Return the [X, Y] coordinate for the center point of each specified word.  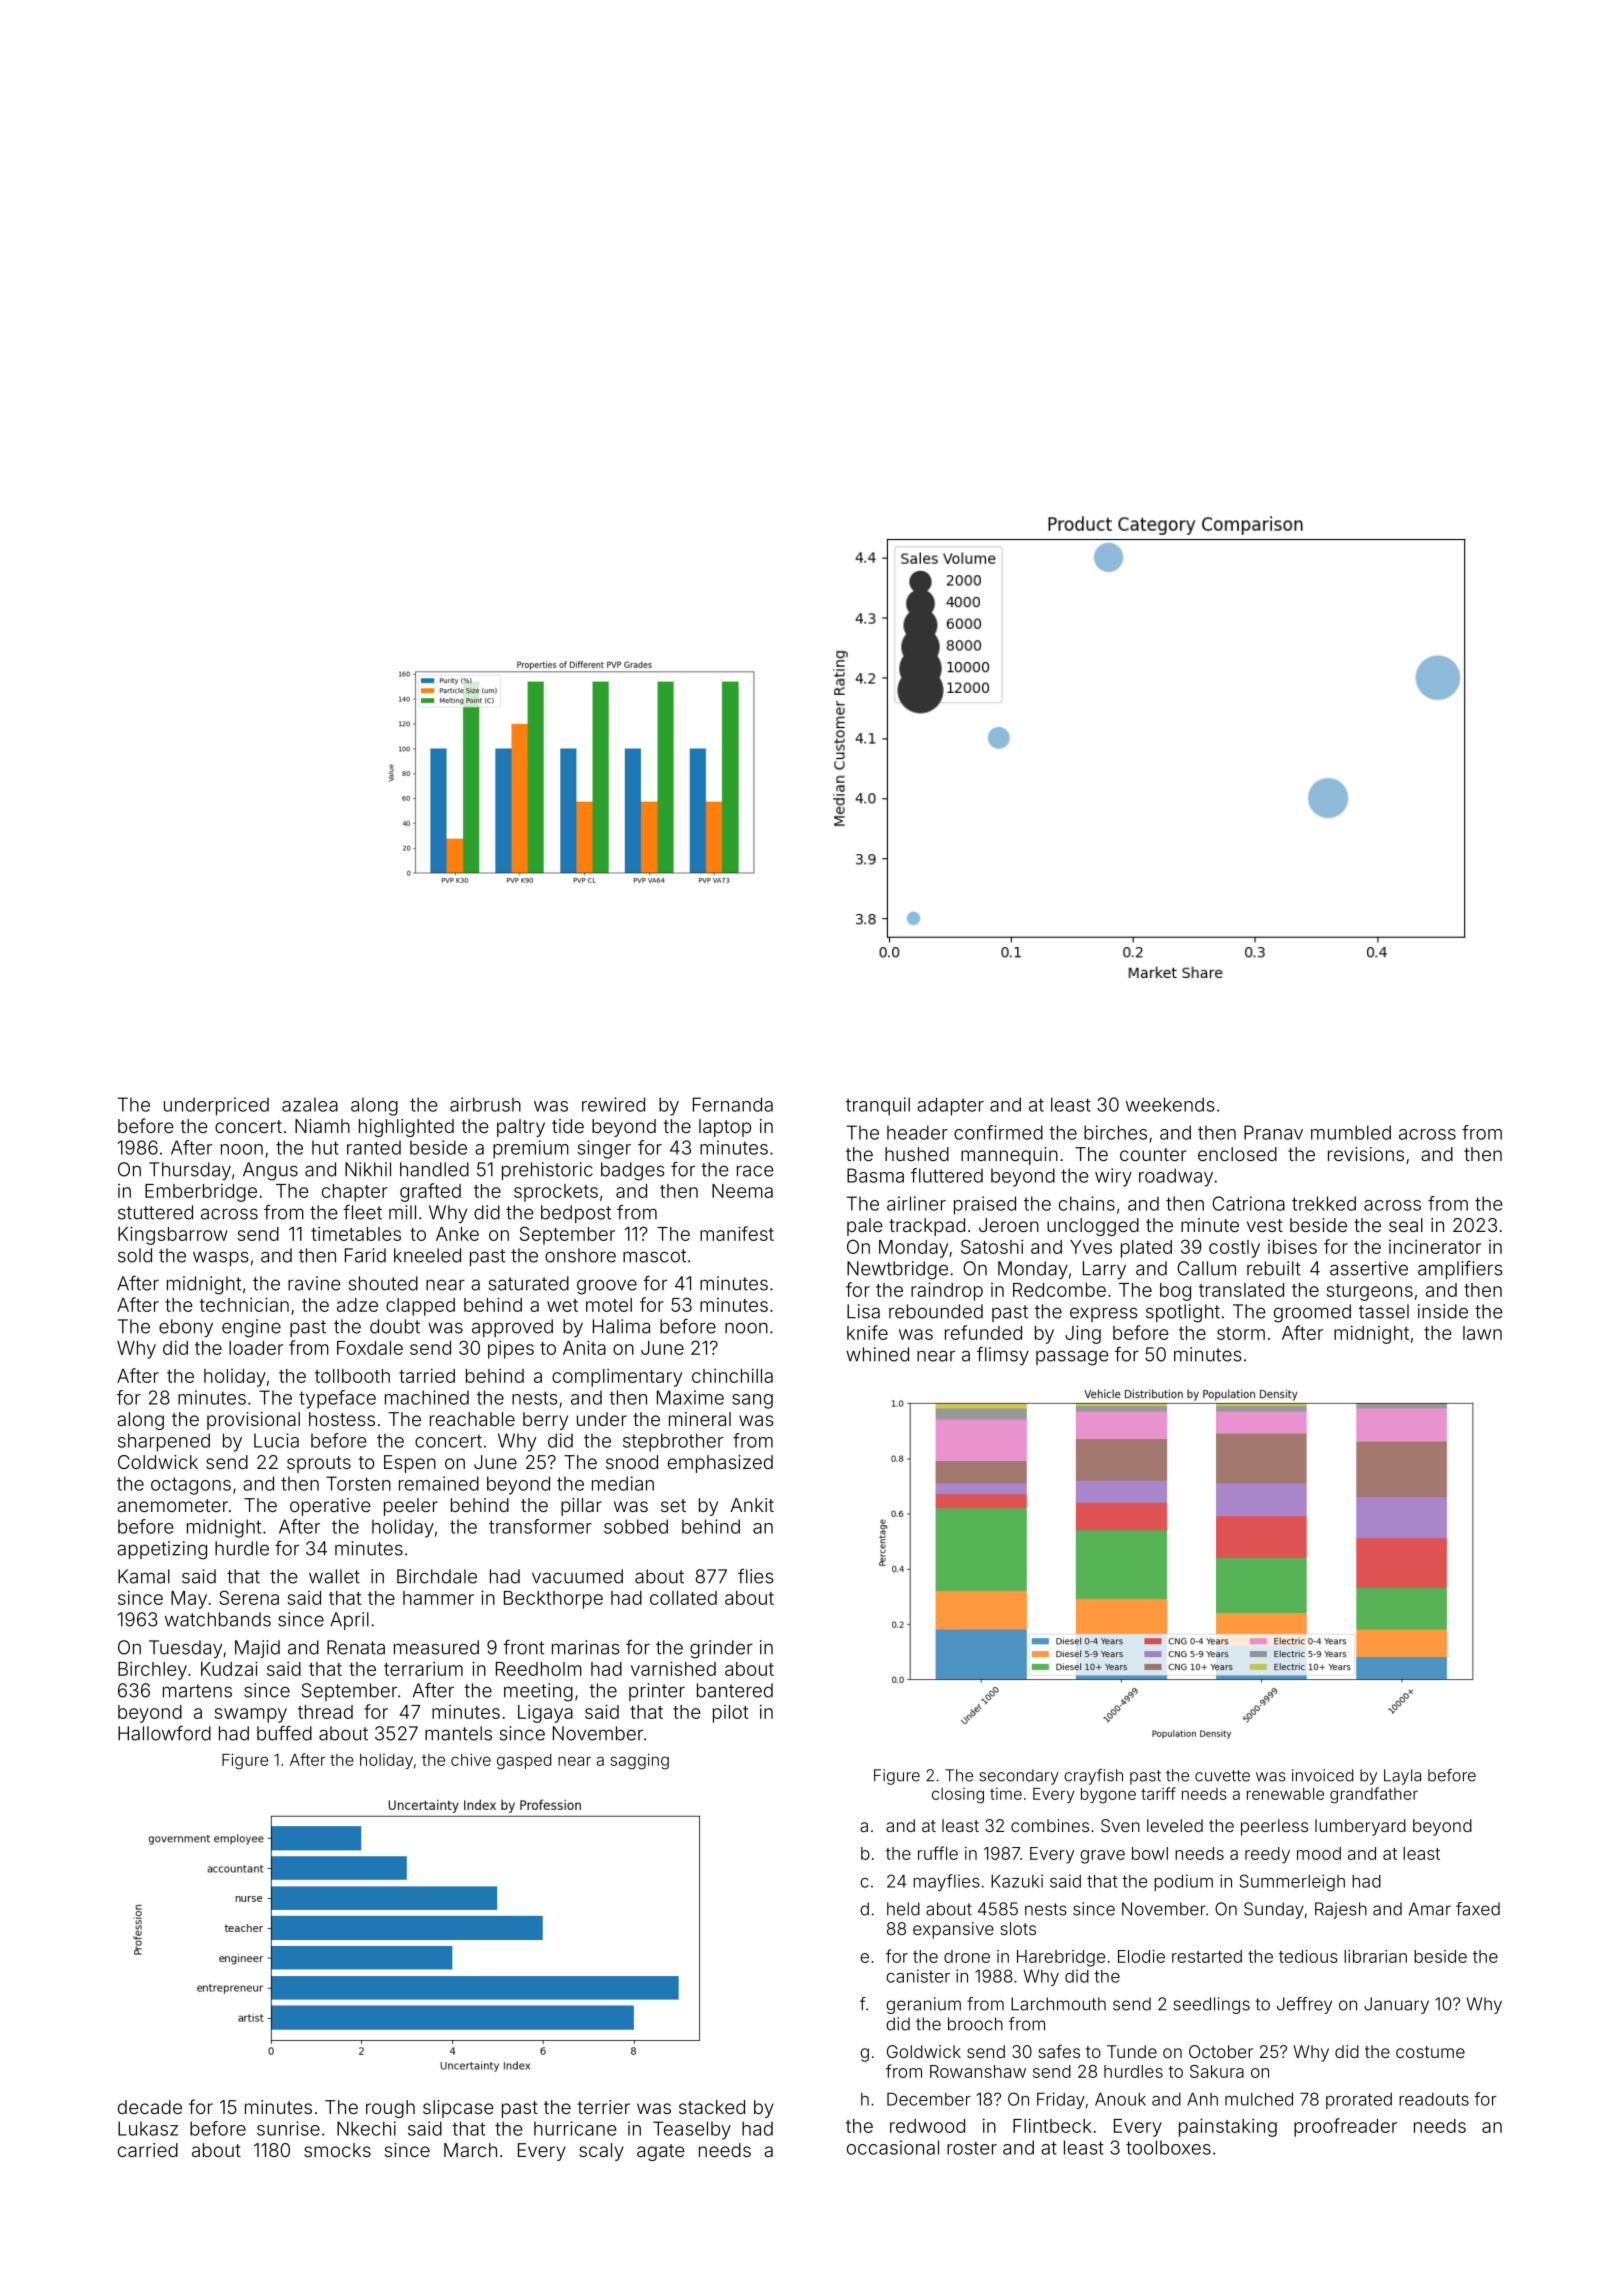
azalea [310, 1105]
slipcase [458, 2109]
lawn [1482, 1333]
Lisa [863, 1311]
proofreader [1345, 2127]
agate [661, 2152]
